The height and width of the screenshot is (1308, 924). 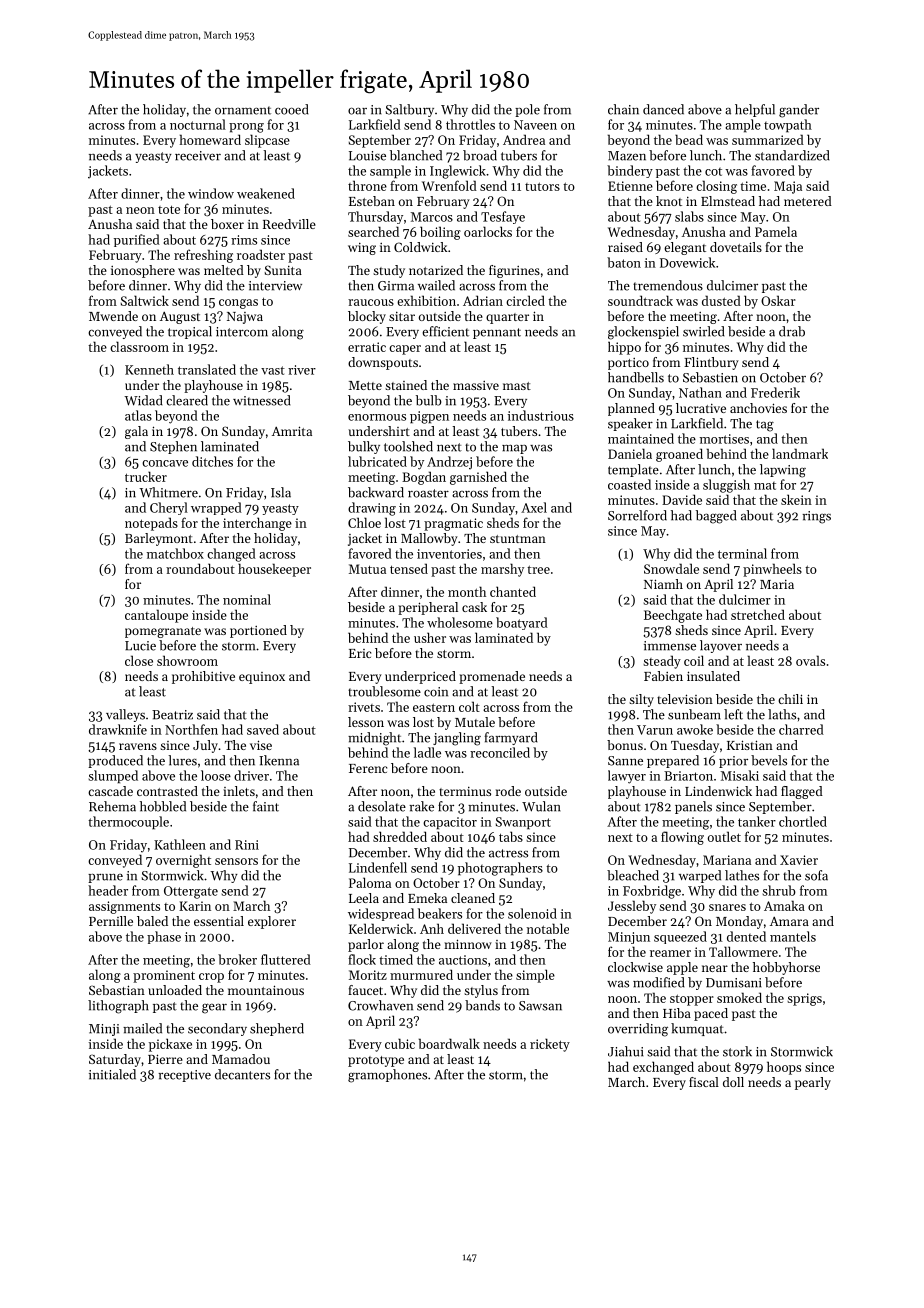 What do you see at coordinates (279, 760) in the screenshot?
I see `Ikenna` at bounding box center [279, 760].
